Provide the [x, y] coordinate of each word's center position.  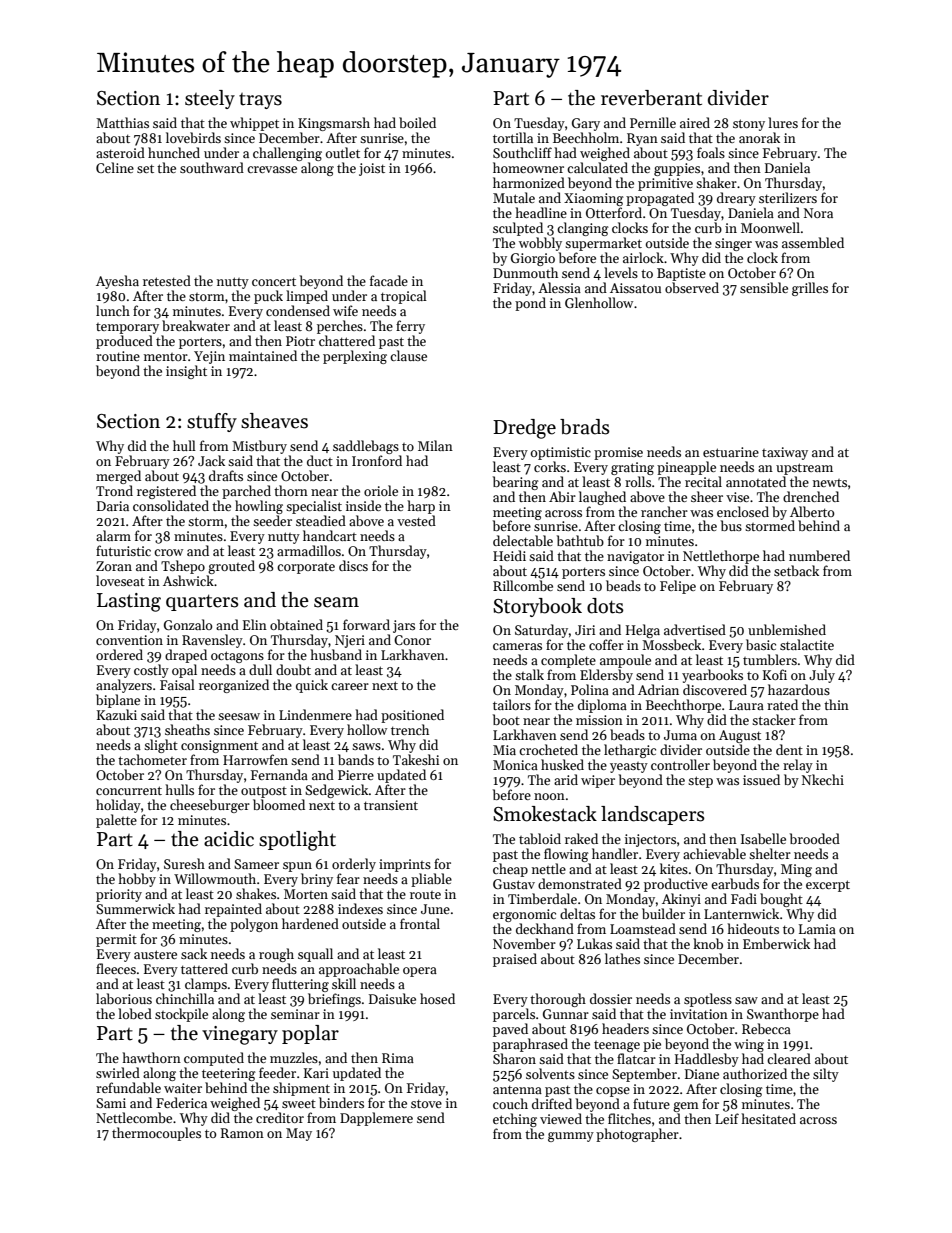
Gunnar [566, 1014]
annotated [756, 481]
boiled [417, 122]
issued [761, 779]
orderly [354, 865]
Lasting [129, 602]
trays [260, 101]
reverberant [651, 98]
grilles [810, 289]
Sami [111, 1103]
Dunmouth [525, 272]
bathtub [580, 540]
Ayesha [117, 282]
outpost [264, 792]
